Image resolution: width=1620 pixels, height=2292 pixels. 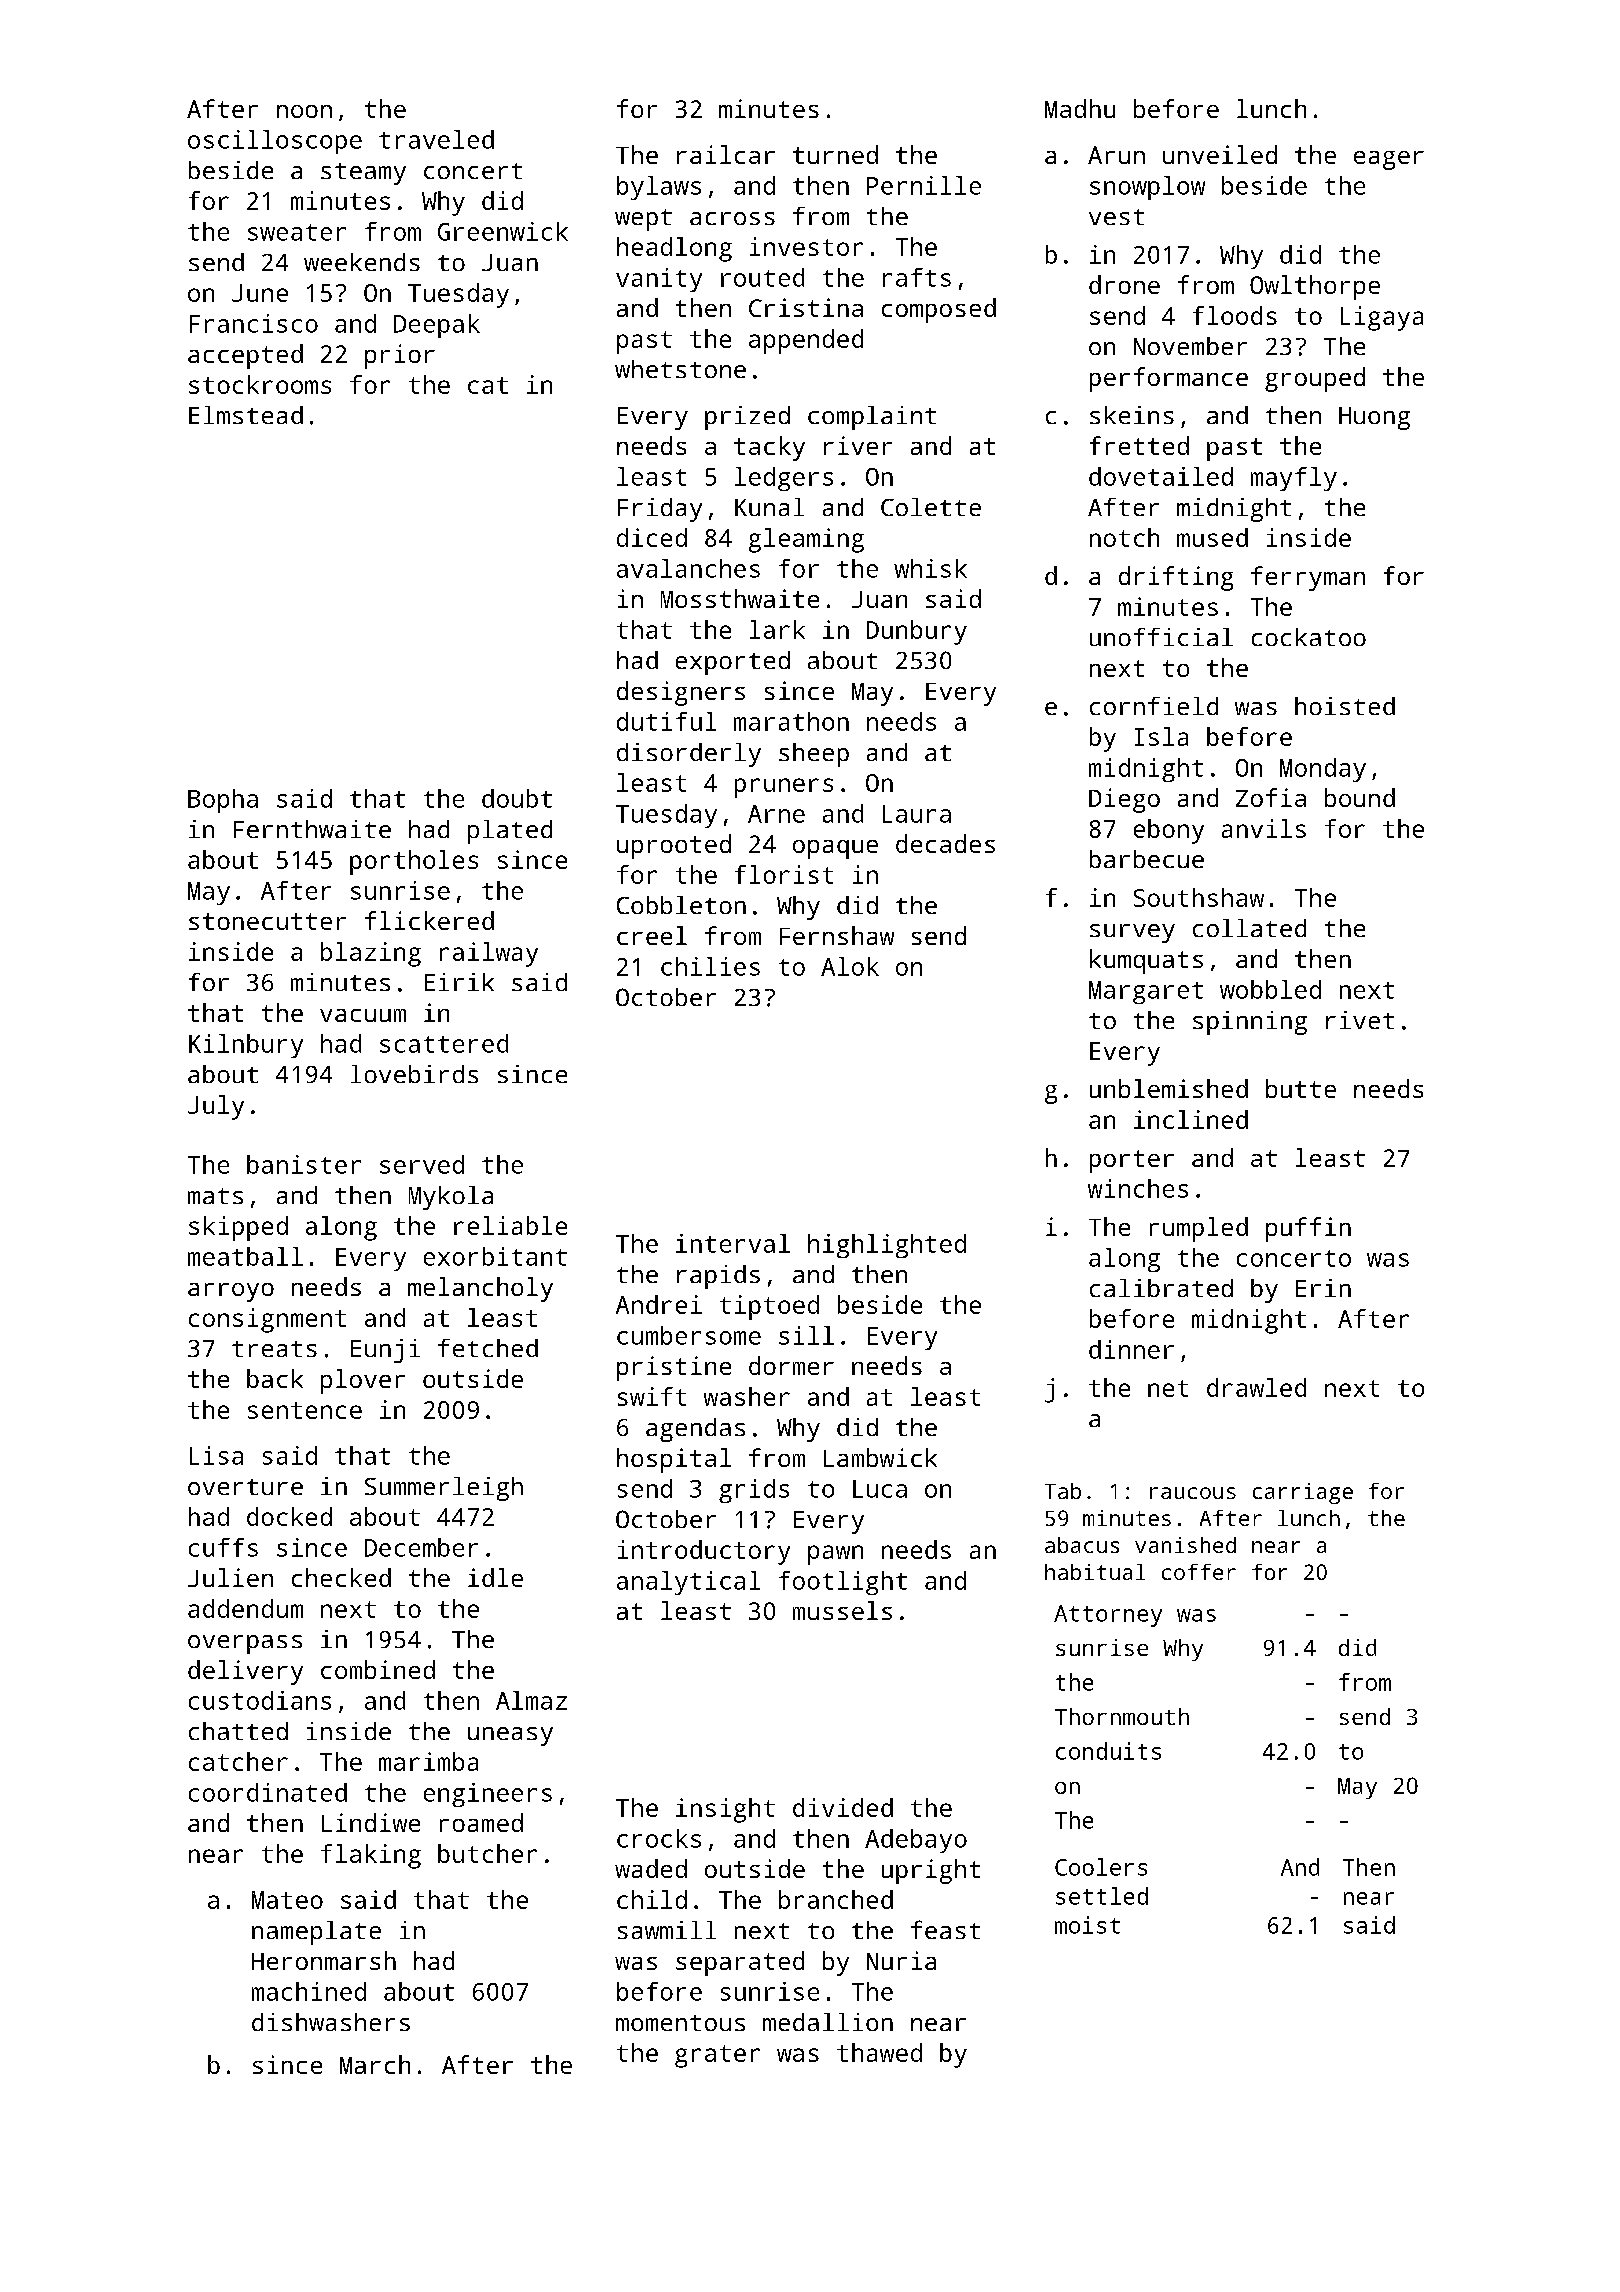 What do you see at coordinates (1122, 1716) in the page?
I see `Thornmouth` at bounding box center [1122, 1716].
